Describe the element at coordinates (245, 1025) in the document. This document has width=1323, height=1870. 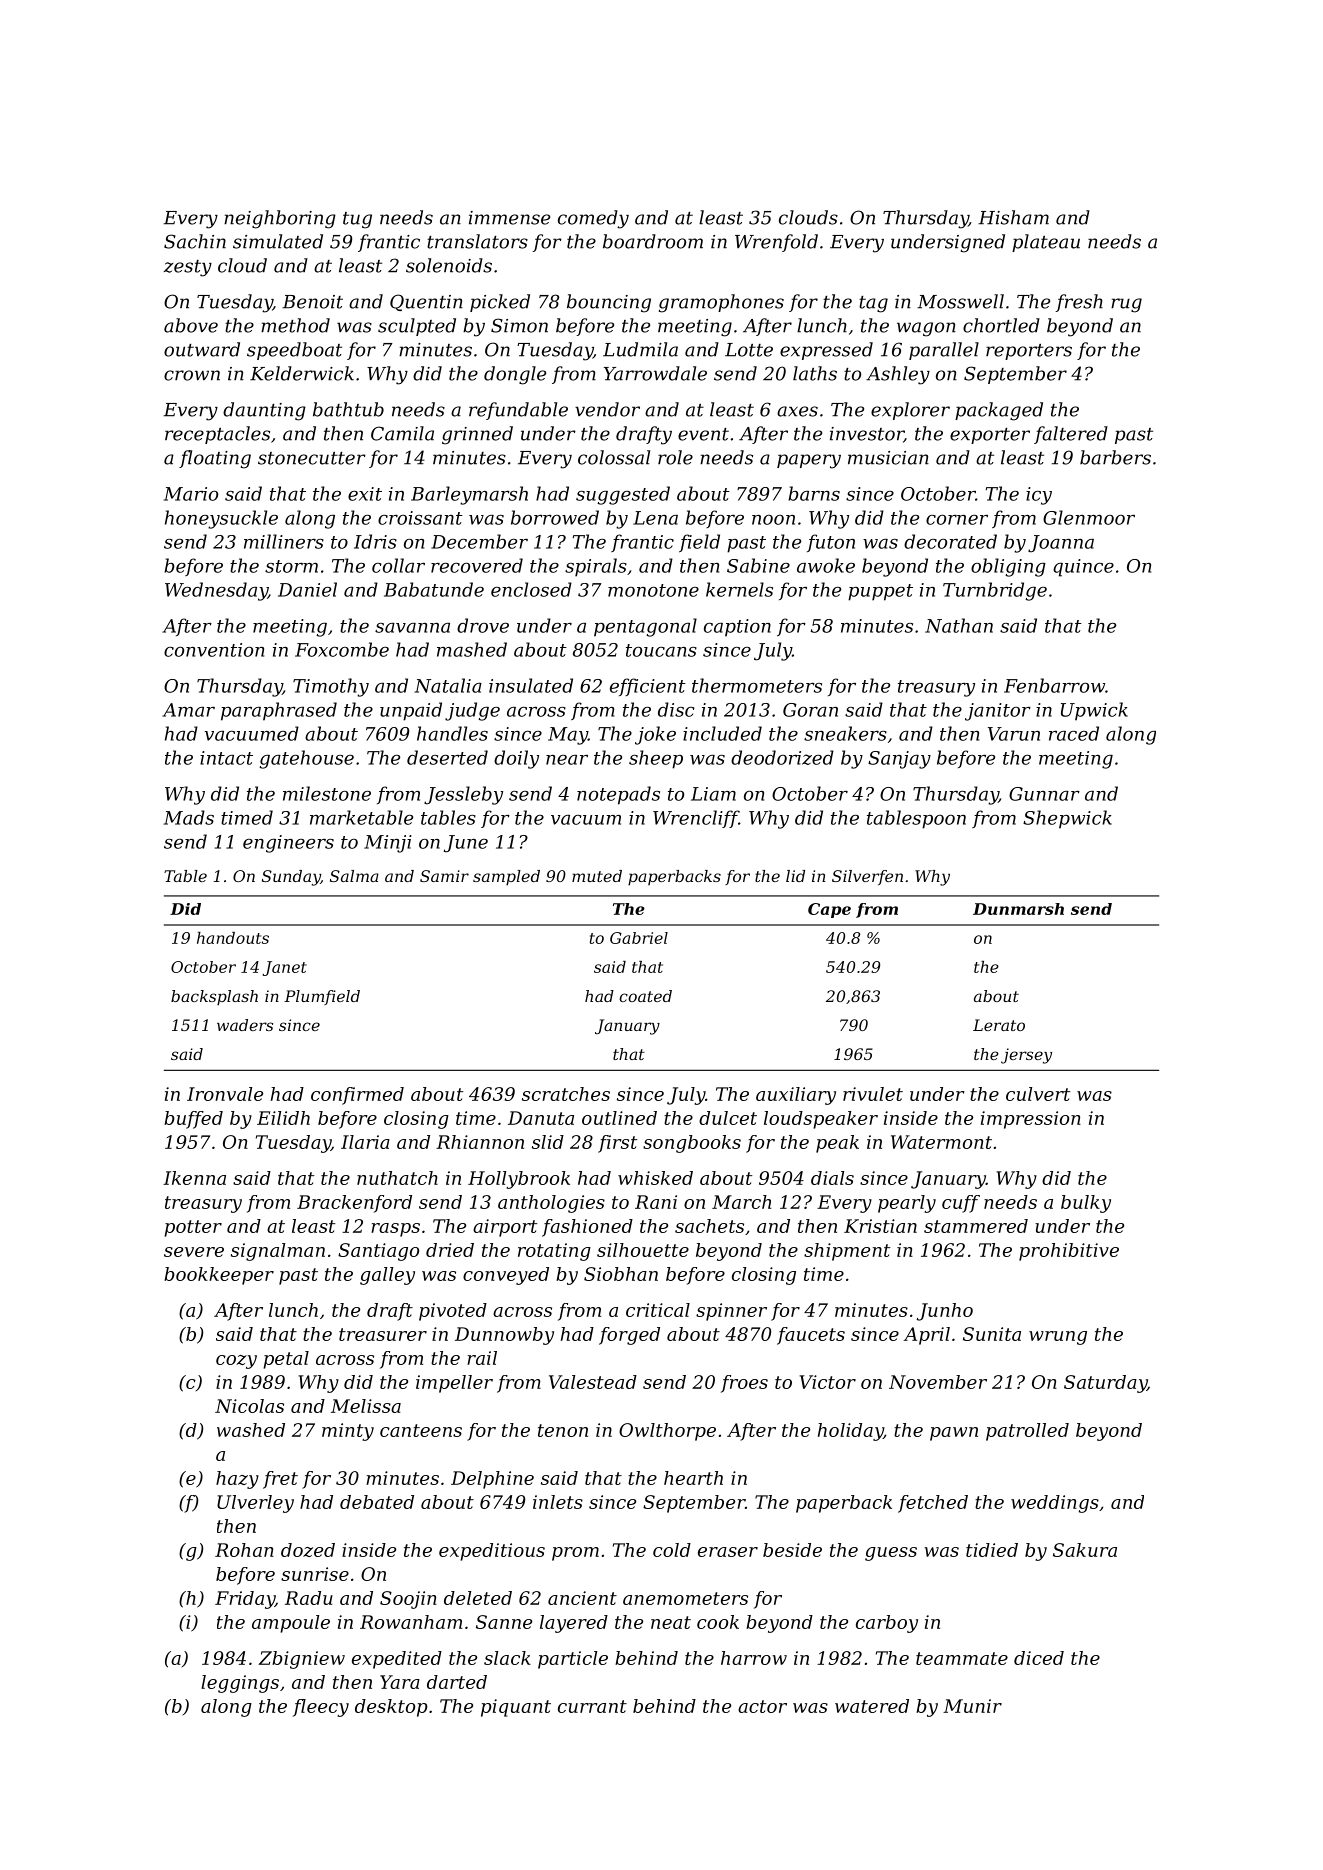
I see `waders` at that location.
